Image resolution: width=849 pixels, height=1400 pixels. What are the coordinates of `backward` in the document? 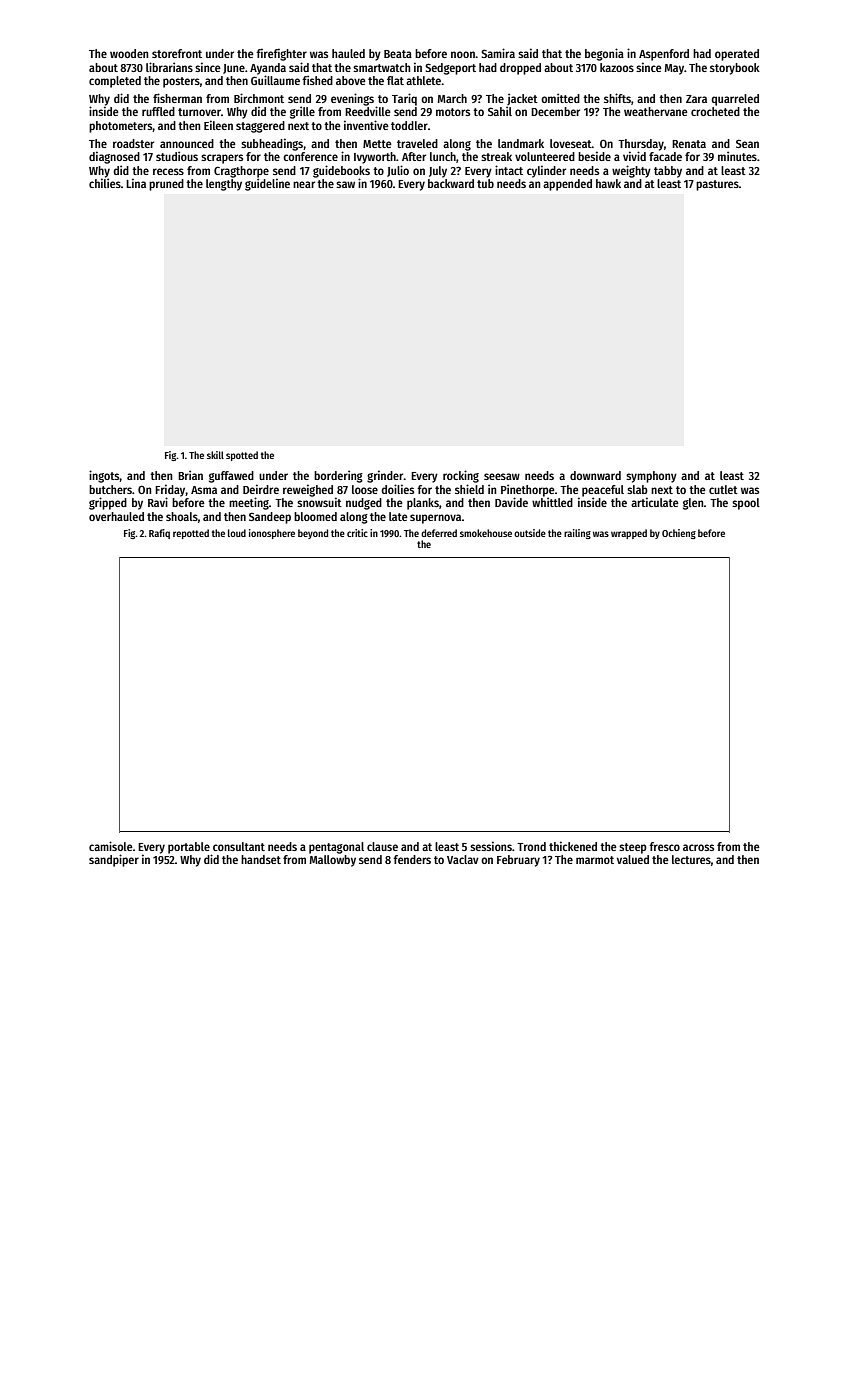 It's located at (451, 183).
